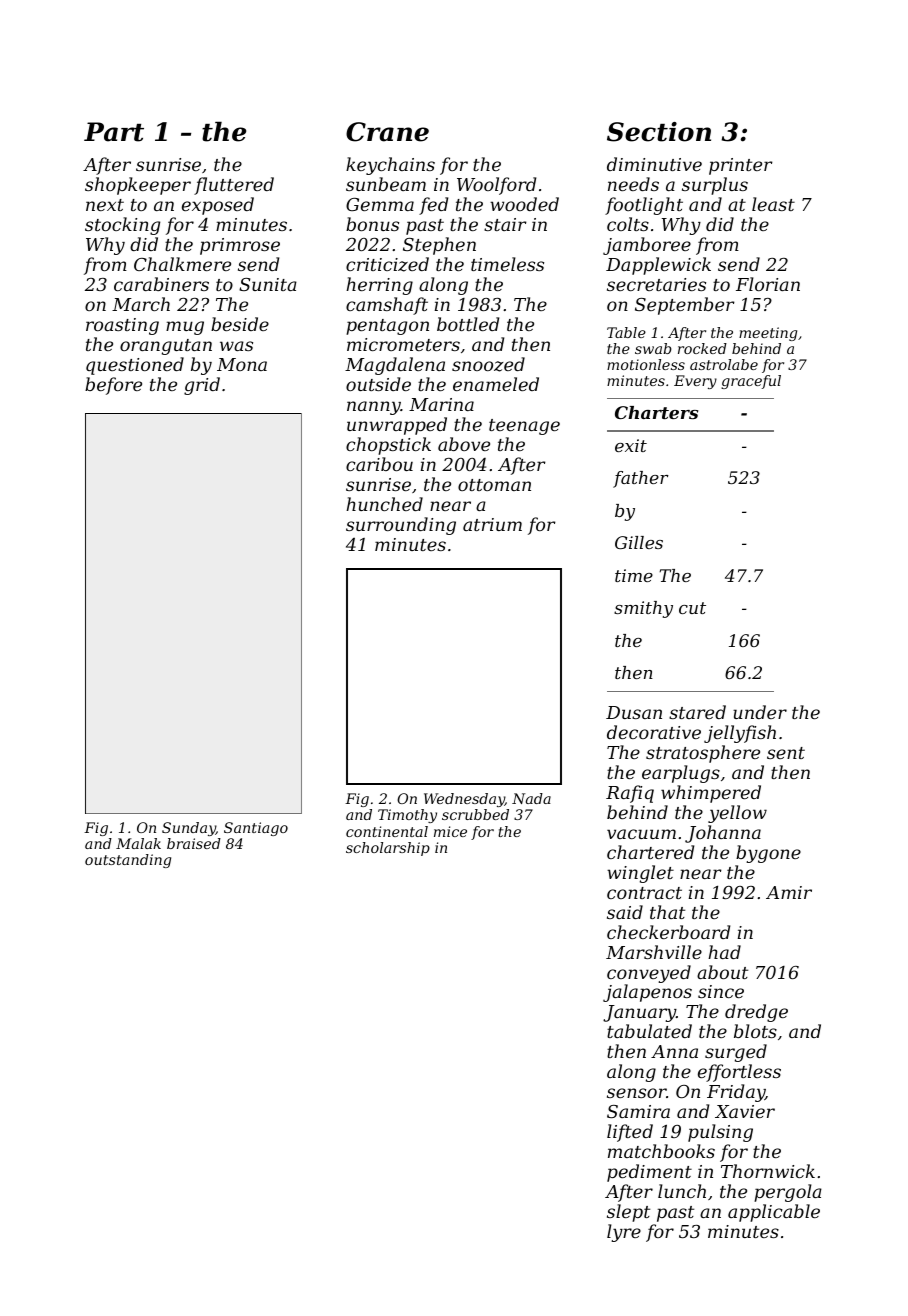 Image resolution: width=908 pixels, height=1316 pixels. I want to click on printer, so click(741, 166).
